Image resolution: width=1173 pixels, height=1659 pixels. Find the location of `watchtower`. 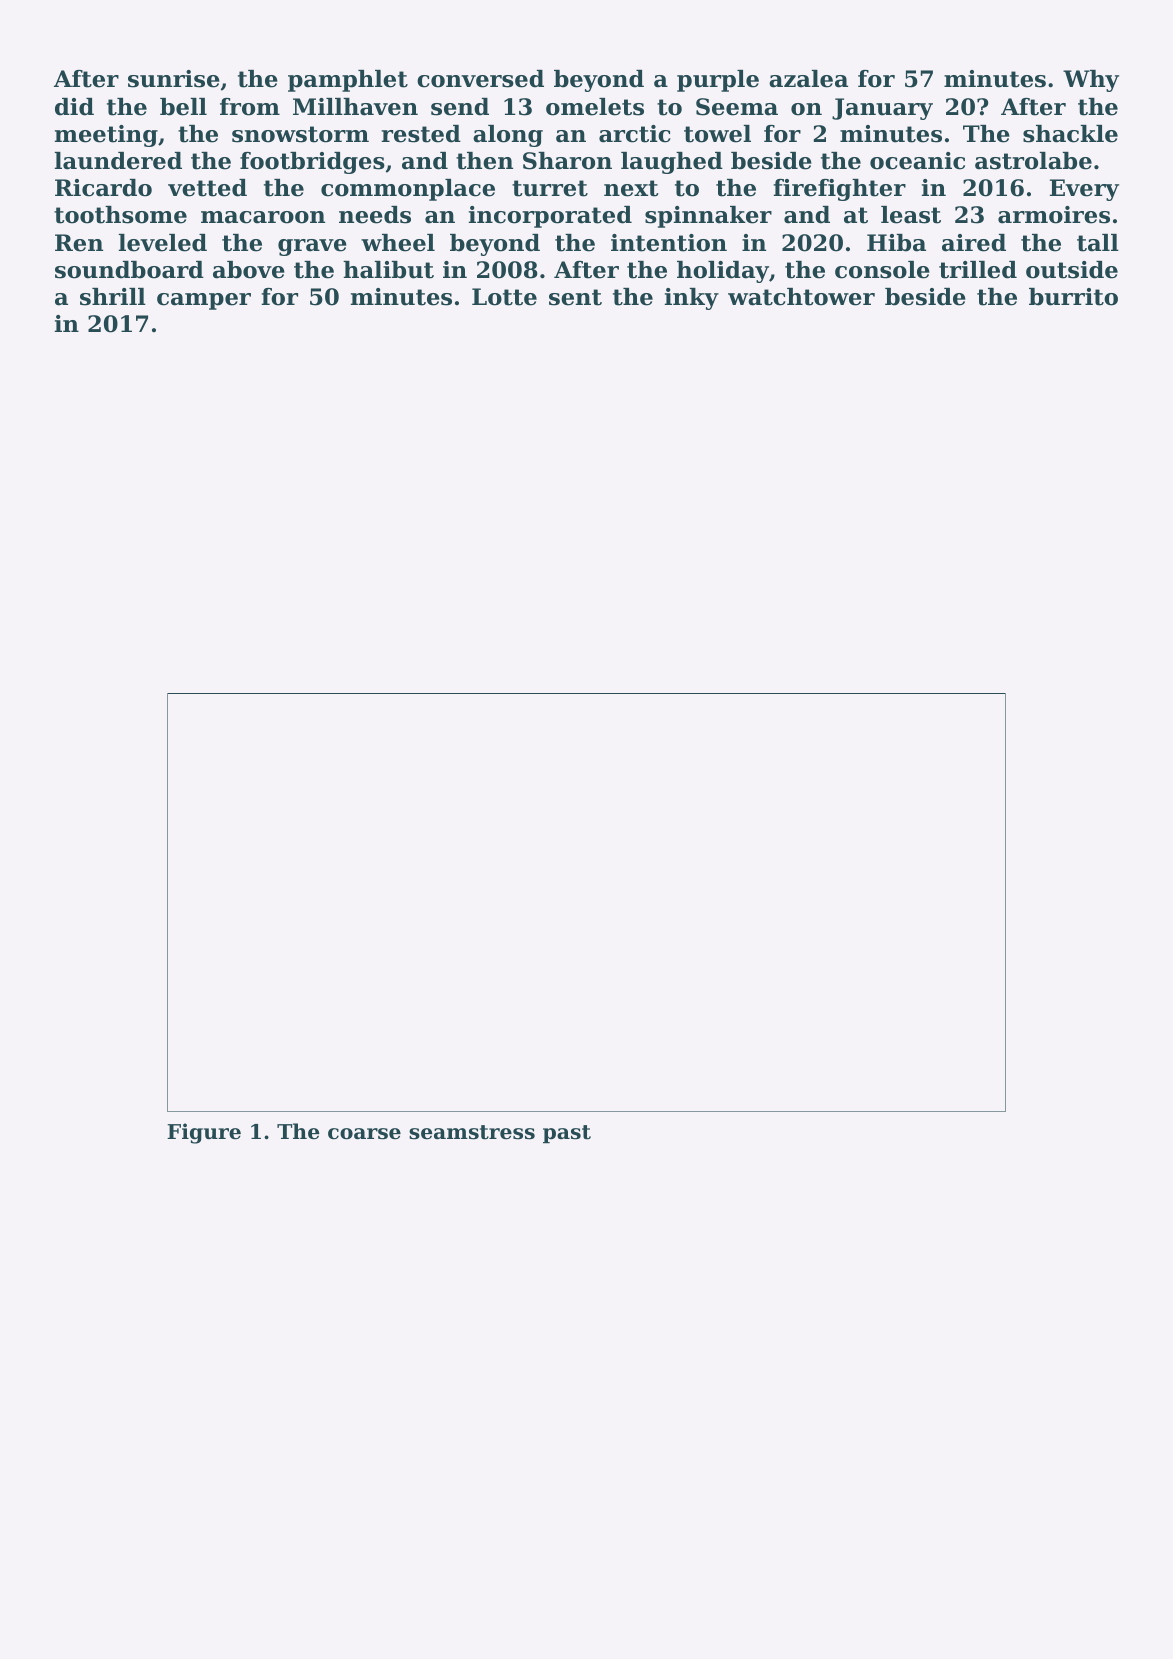

watchtower is located at coordinates (801, 297).
